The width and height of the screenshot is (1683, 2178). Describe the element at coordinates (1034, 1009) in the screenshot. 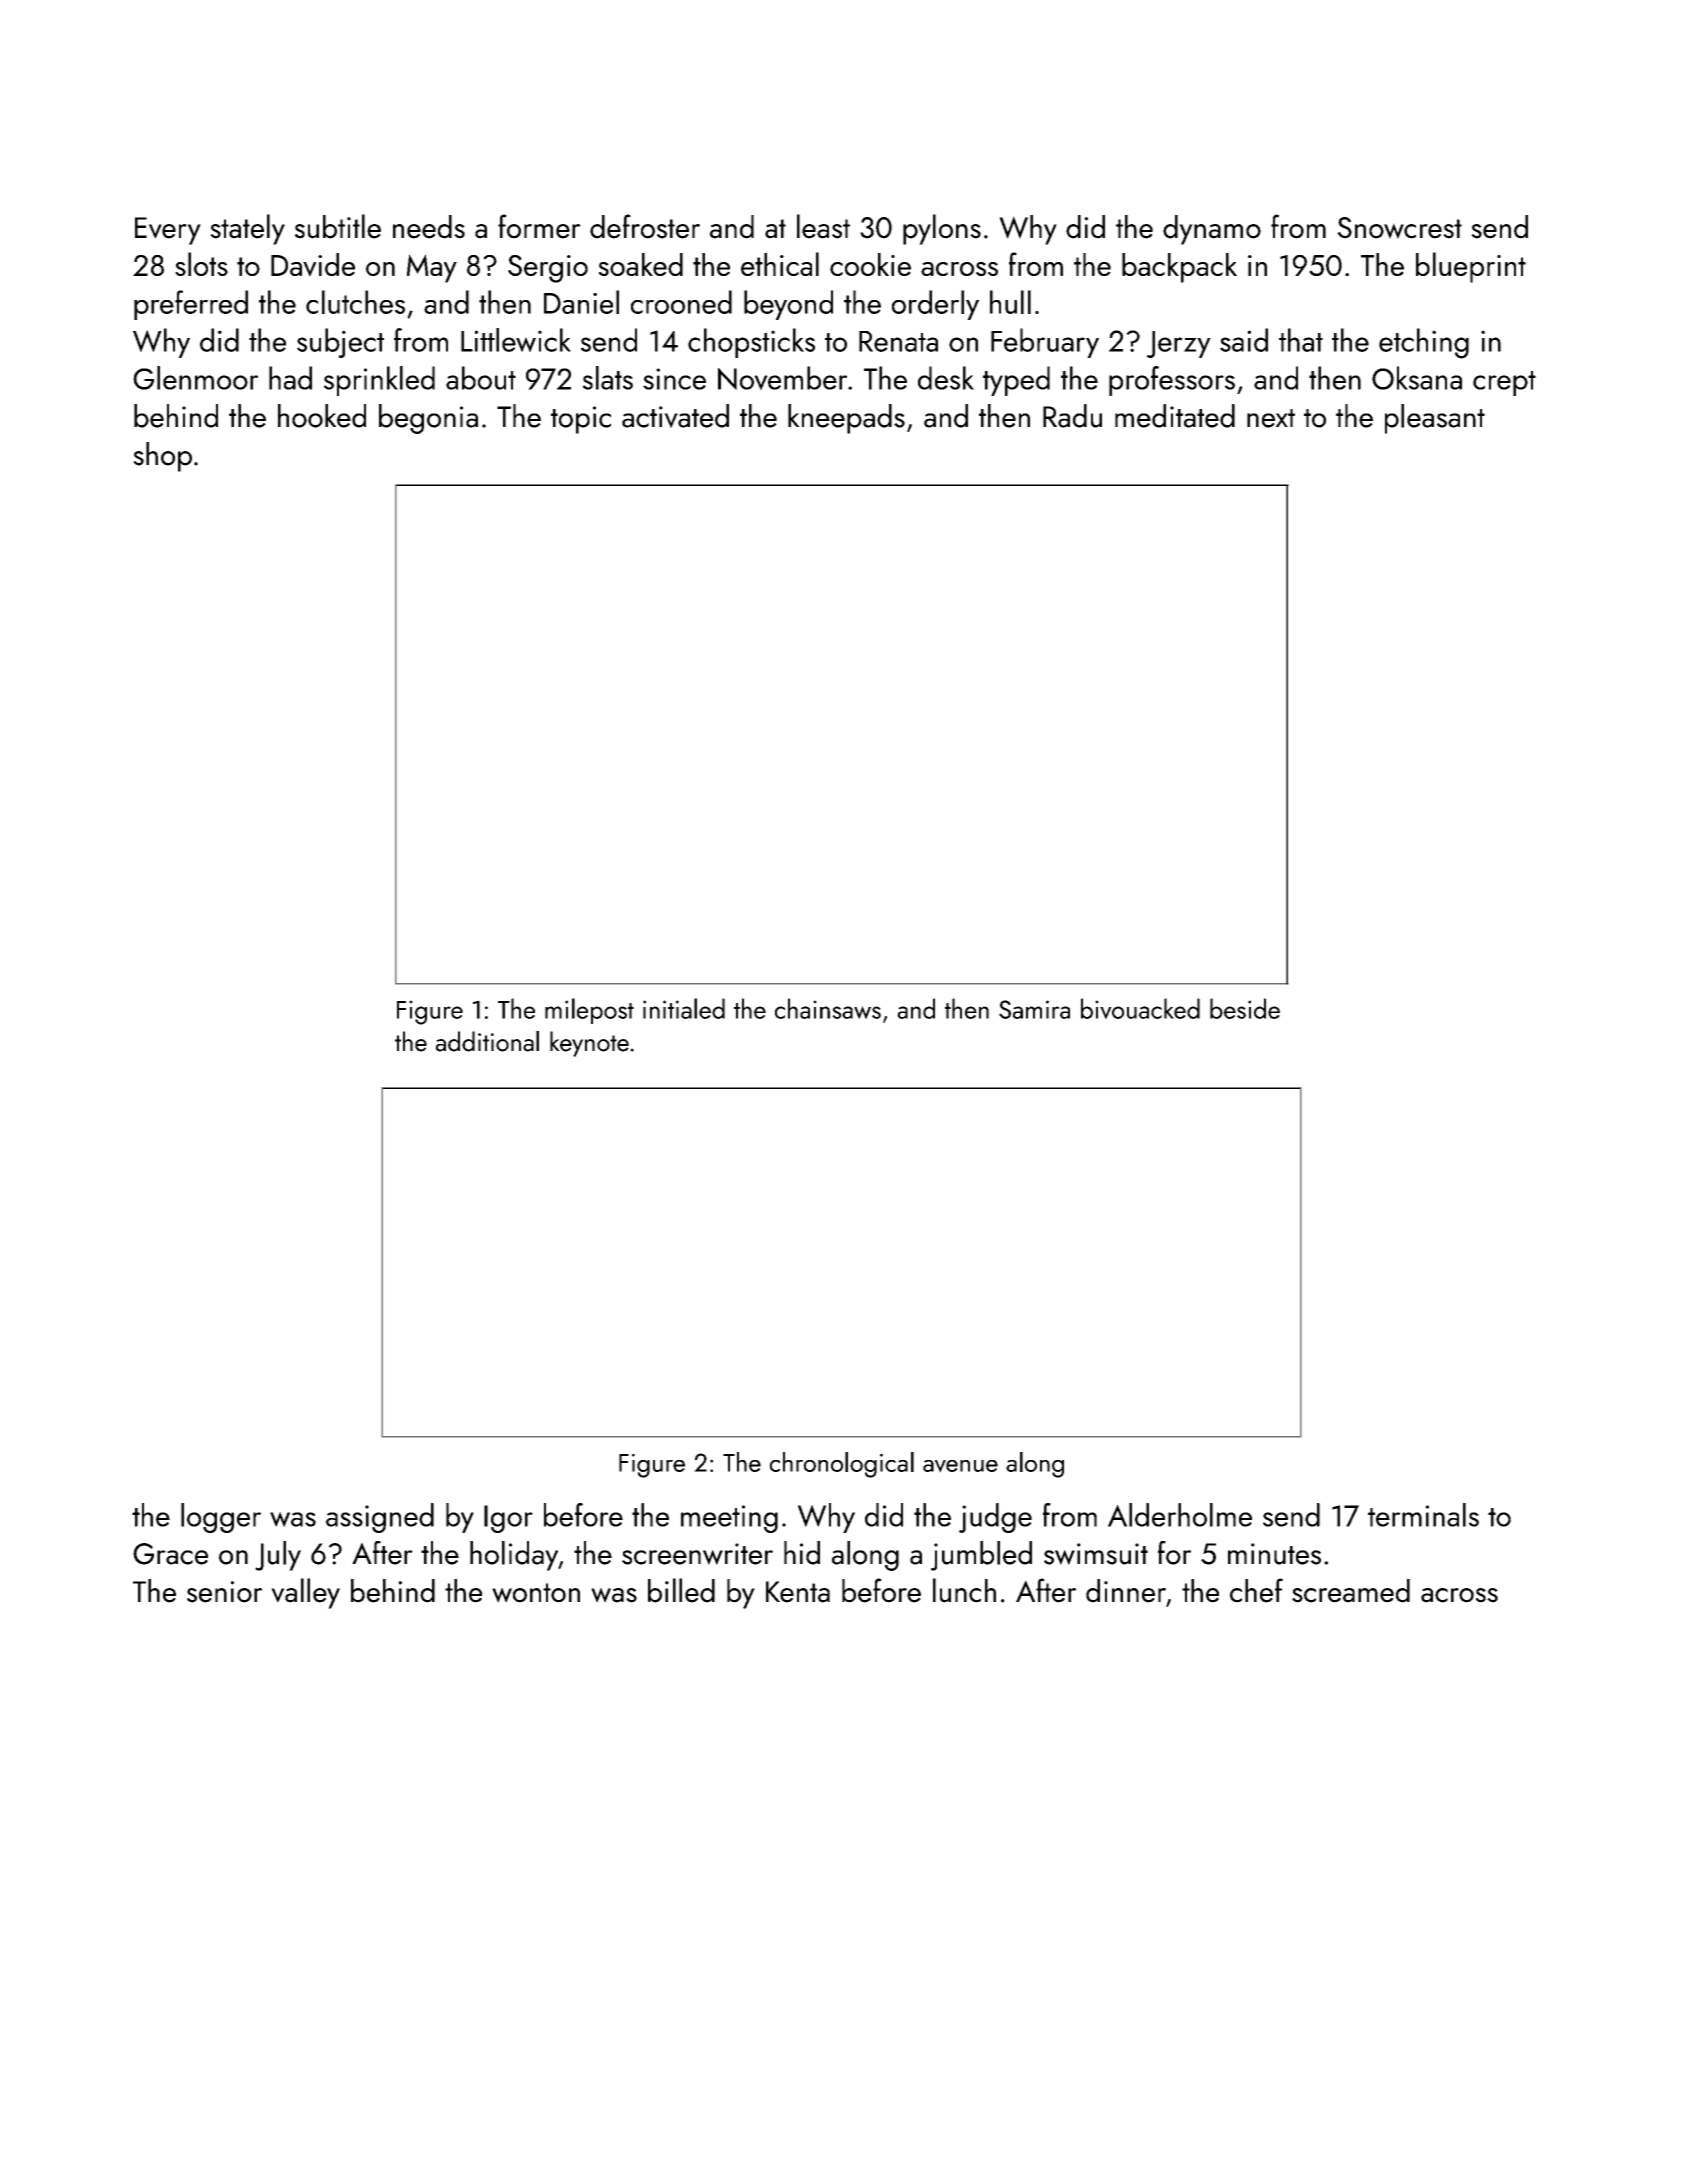

I see `Samira` at that location.
